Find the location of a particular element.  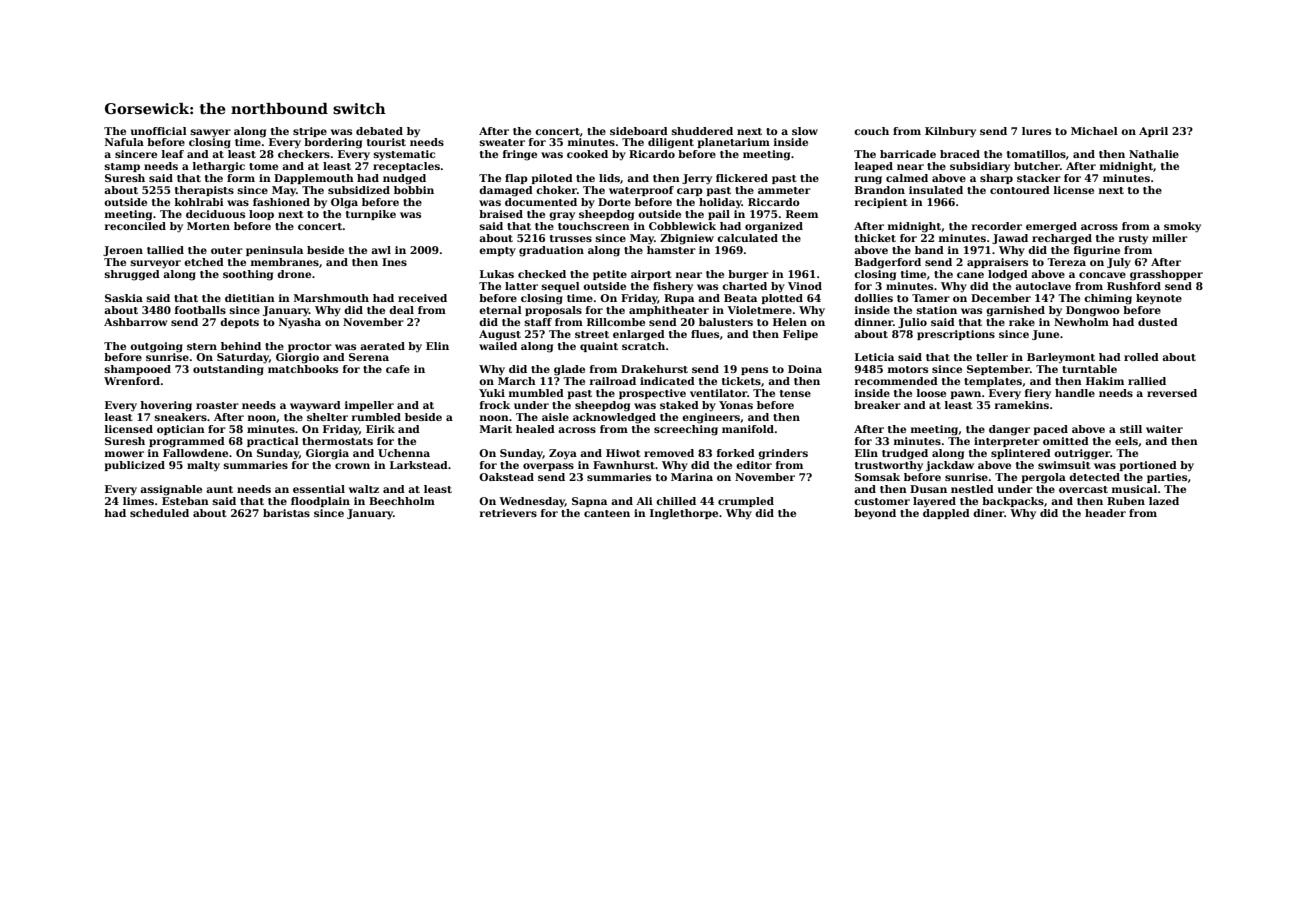

jackdaw is located at coordinates (950, 466).
